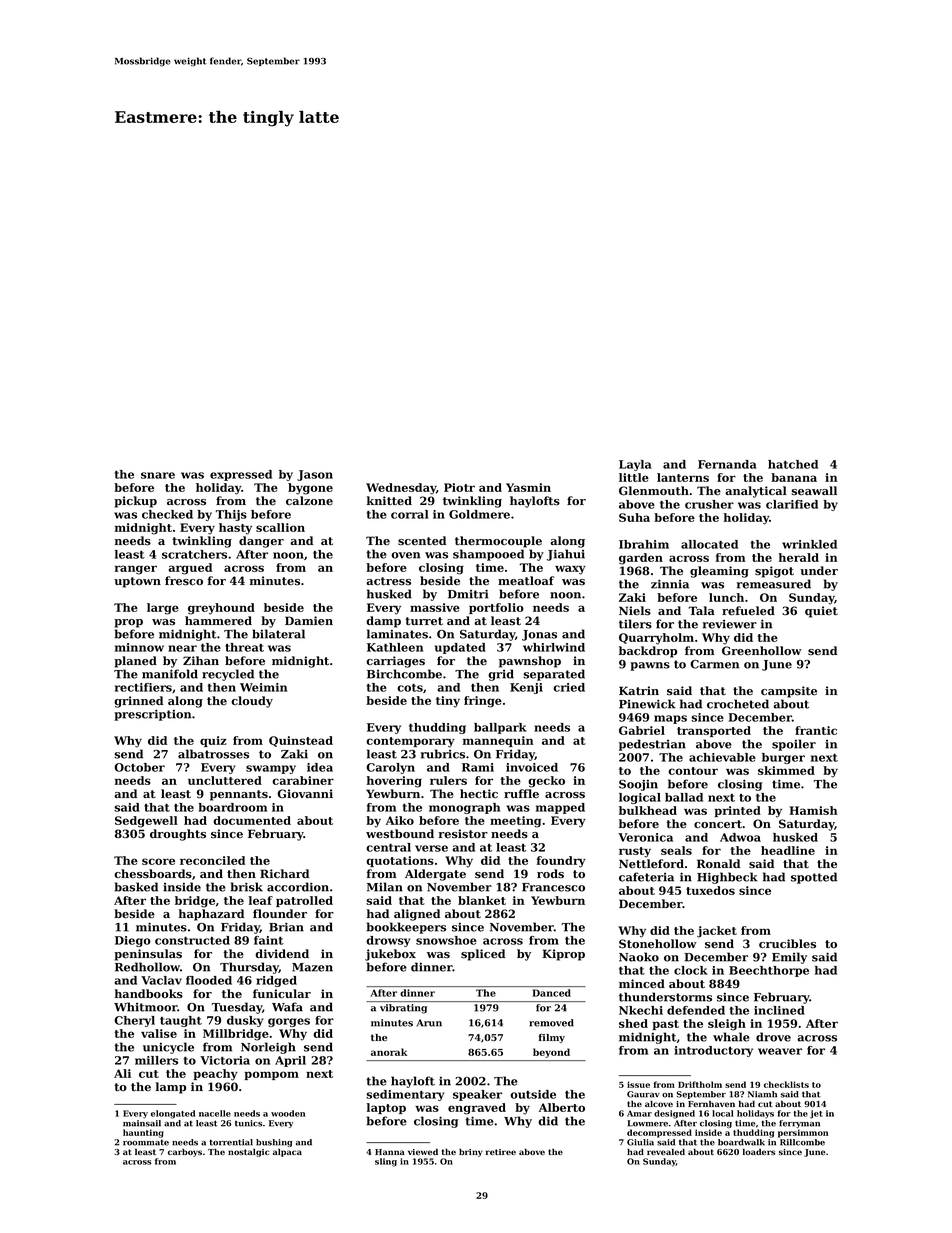 This screenshot has width=952, height=1233. What do you see at coordinates (528, 487) in the screenshot?
I see `Yasmin` at bounding box center [528, 487].
